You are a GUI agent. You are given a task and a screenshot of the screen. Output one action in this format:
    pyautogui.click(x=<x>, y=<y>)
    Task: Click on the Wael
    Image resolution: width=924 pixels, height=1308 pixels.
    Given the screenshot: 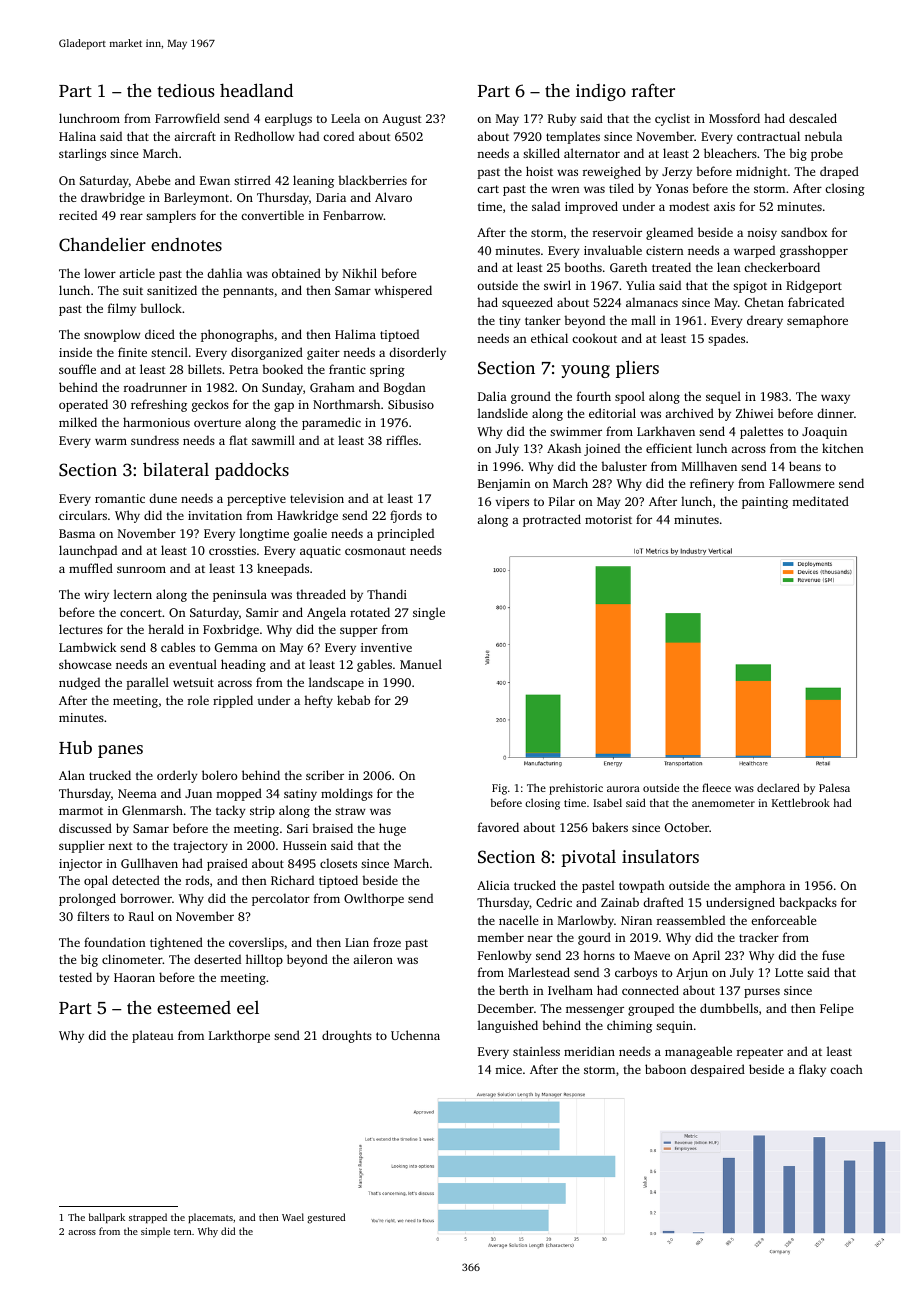 What is the action you would take?
    pyautogui.click(x=293, y=1217)
